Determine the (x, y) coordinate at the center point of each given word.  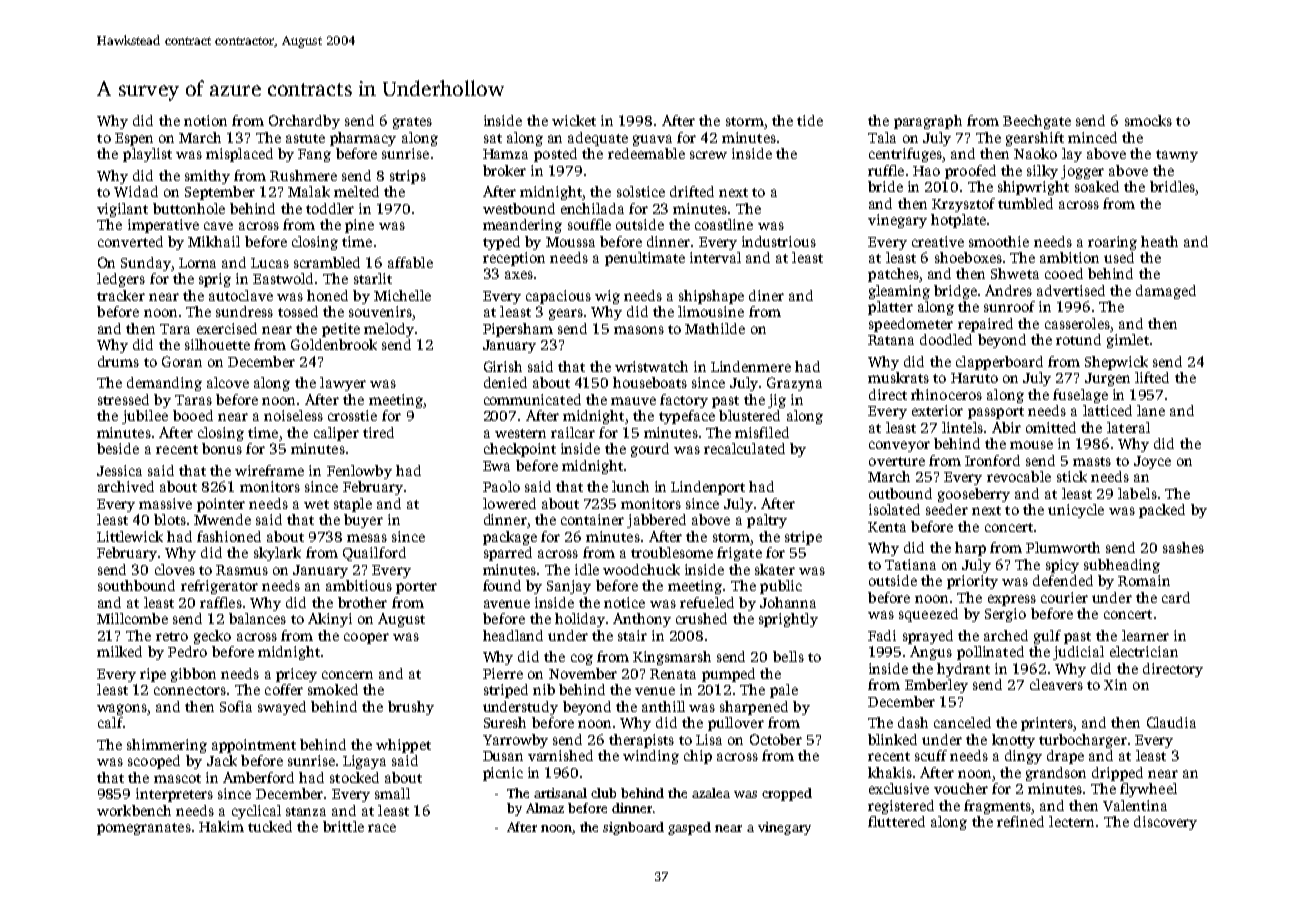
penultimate (645, 259)
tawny (1177, 156)
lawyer (343, 384)
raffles (221, 602)
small (392, 793)
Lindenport (708, 488)
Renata (673, 674)
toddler (330, 208)
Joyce (1152, 462)
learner (1145, 635)
